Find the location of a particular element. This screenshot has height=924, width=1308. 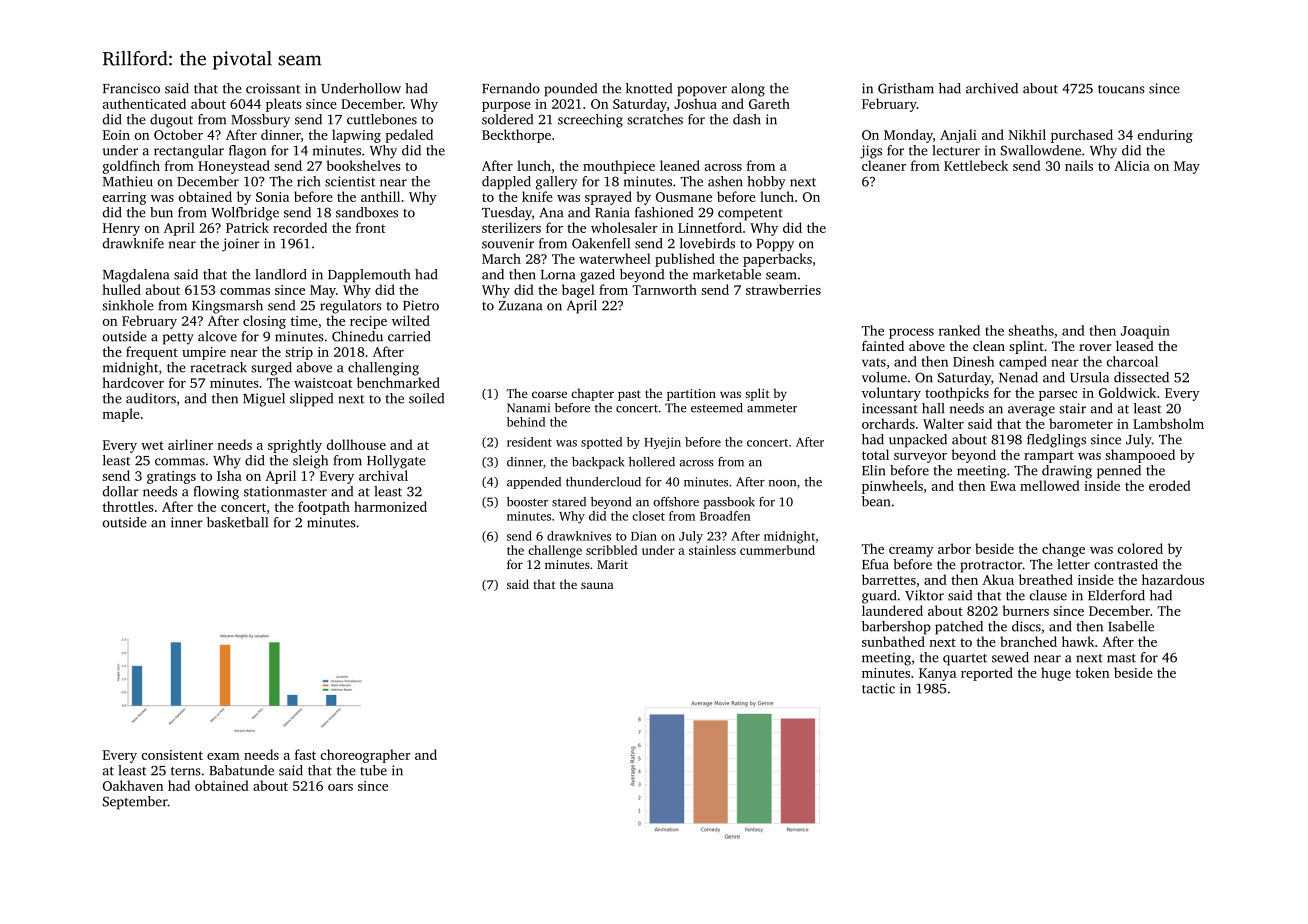

Oakhaven is located at coordinates (133, 785).
